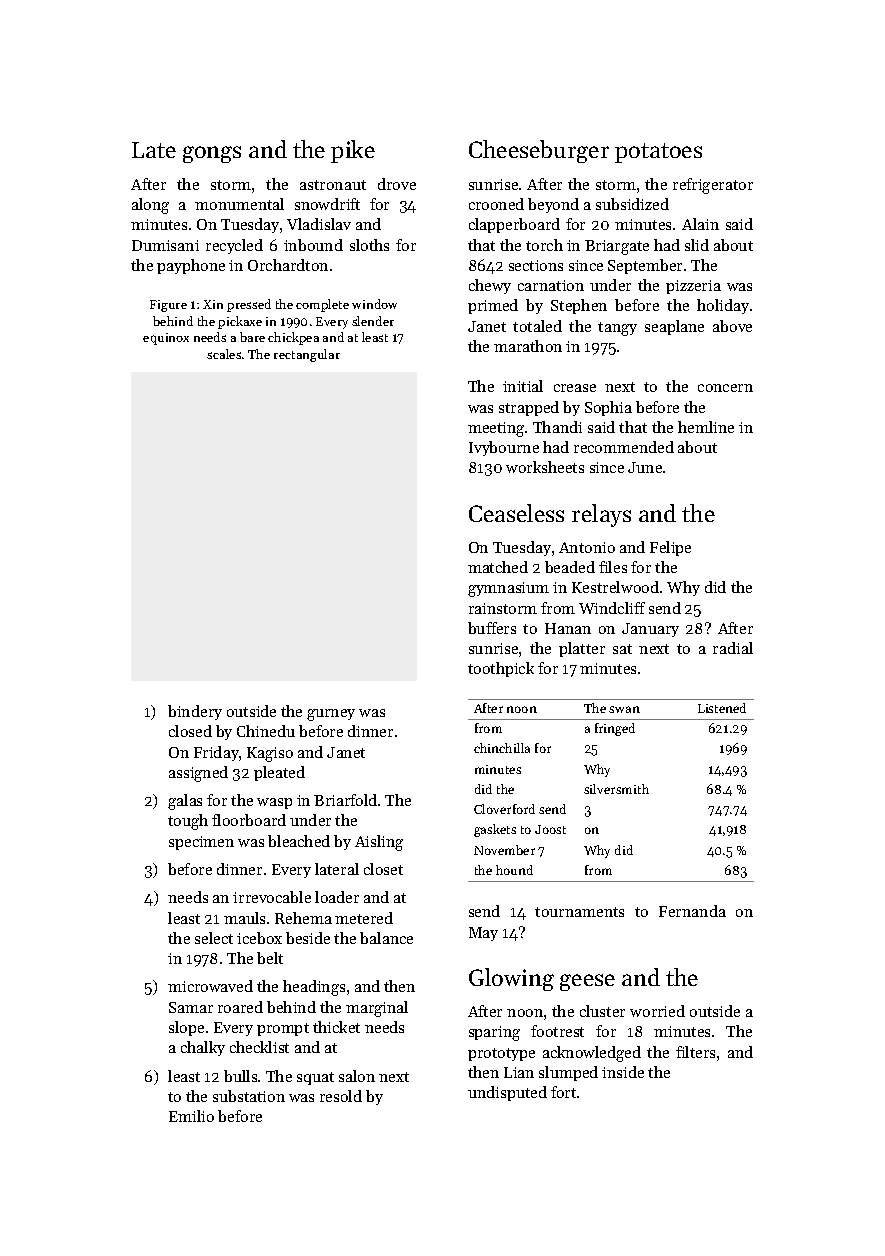  I want to click on toothpick, so click(501, 669).
